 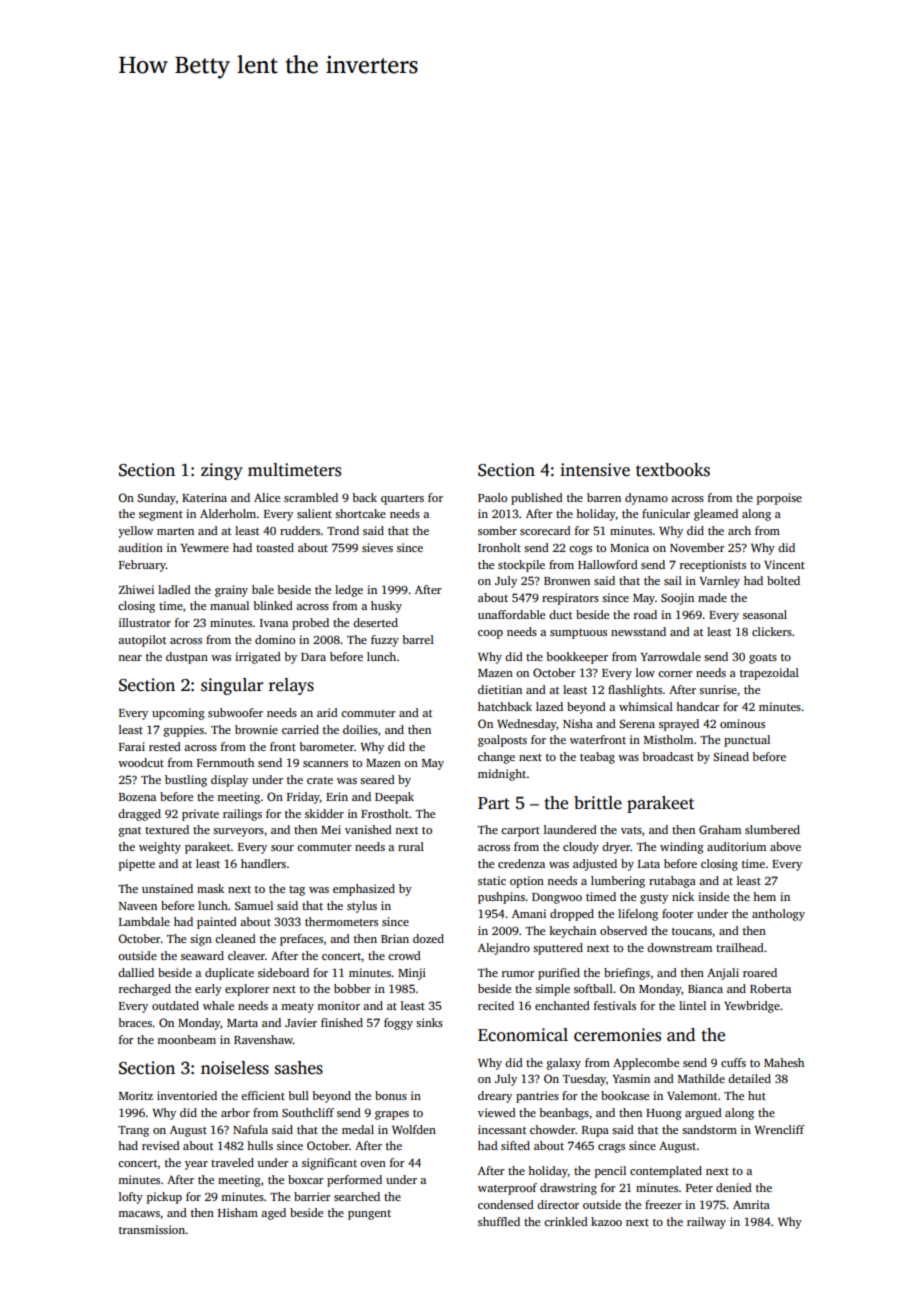 What do you see at coordinates (311, 497) in the screenshot?
I see `scrambled` at bounding box center [311, 497].
